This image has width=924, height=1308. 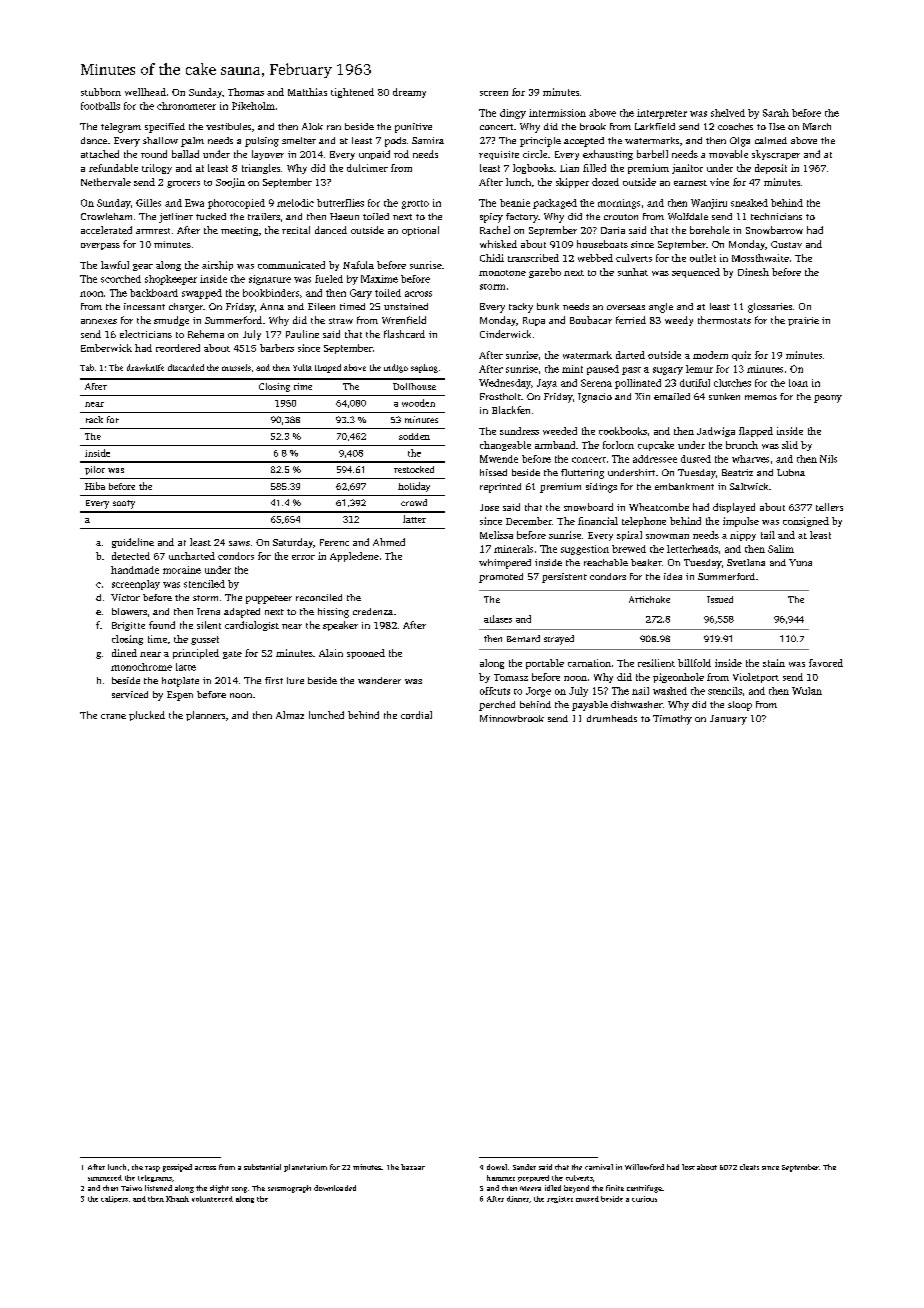 What do you see at coordinates (646, 562) in the image?
I see `beaker` at bounding box center [646, 562].
